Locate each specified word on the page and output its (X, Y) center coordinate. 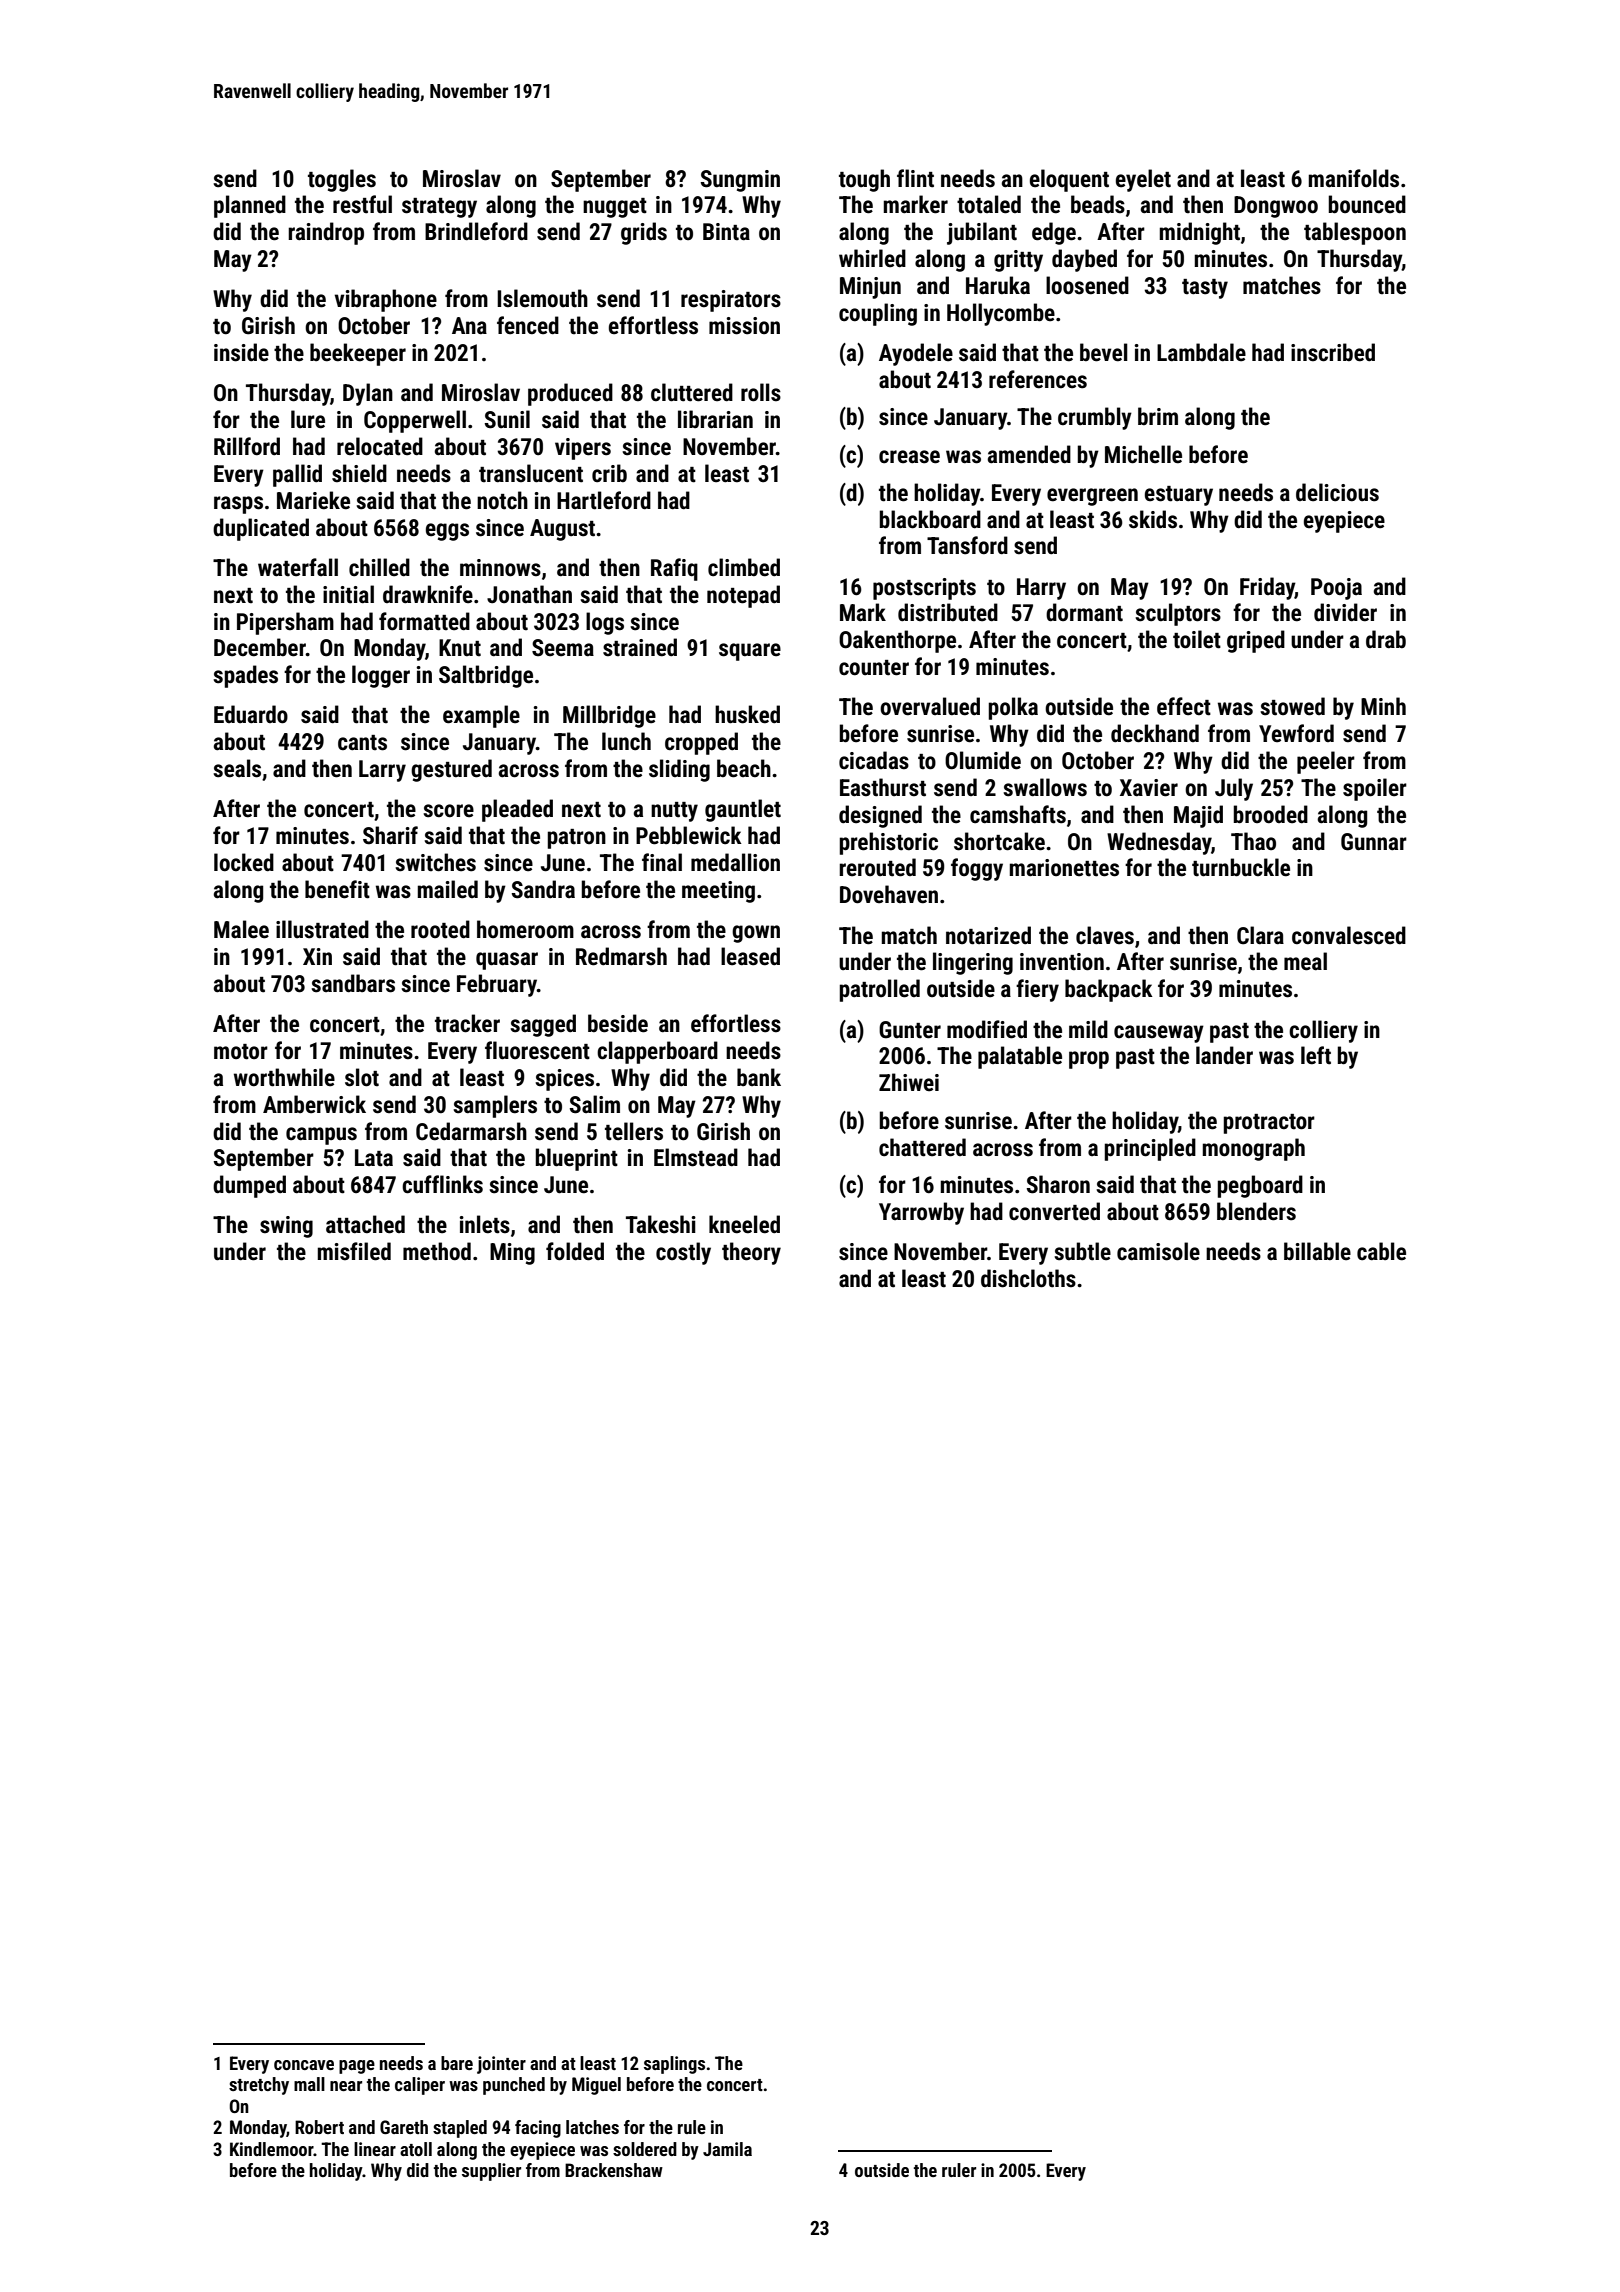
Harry (1041, 589)
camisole (1158, 1251)
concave (304, 2065)
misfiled (354, 1251)
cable (1381, 1251)
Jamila (727, 2149)
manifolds (1354, 178)
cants (362, 743)
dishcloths (1028, 1278)
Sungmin (740, 181)
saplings (674, 2065)
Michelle (1143, 454)
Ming (512, 1254)
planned (250, 206)
